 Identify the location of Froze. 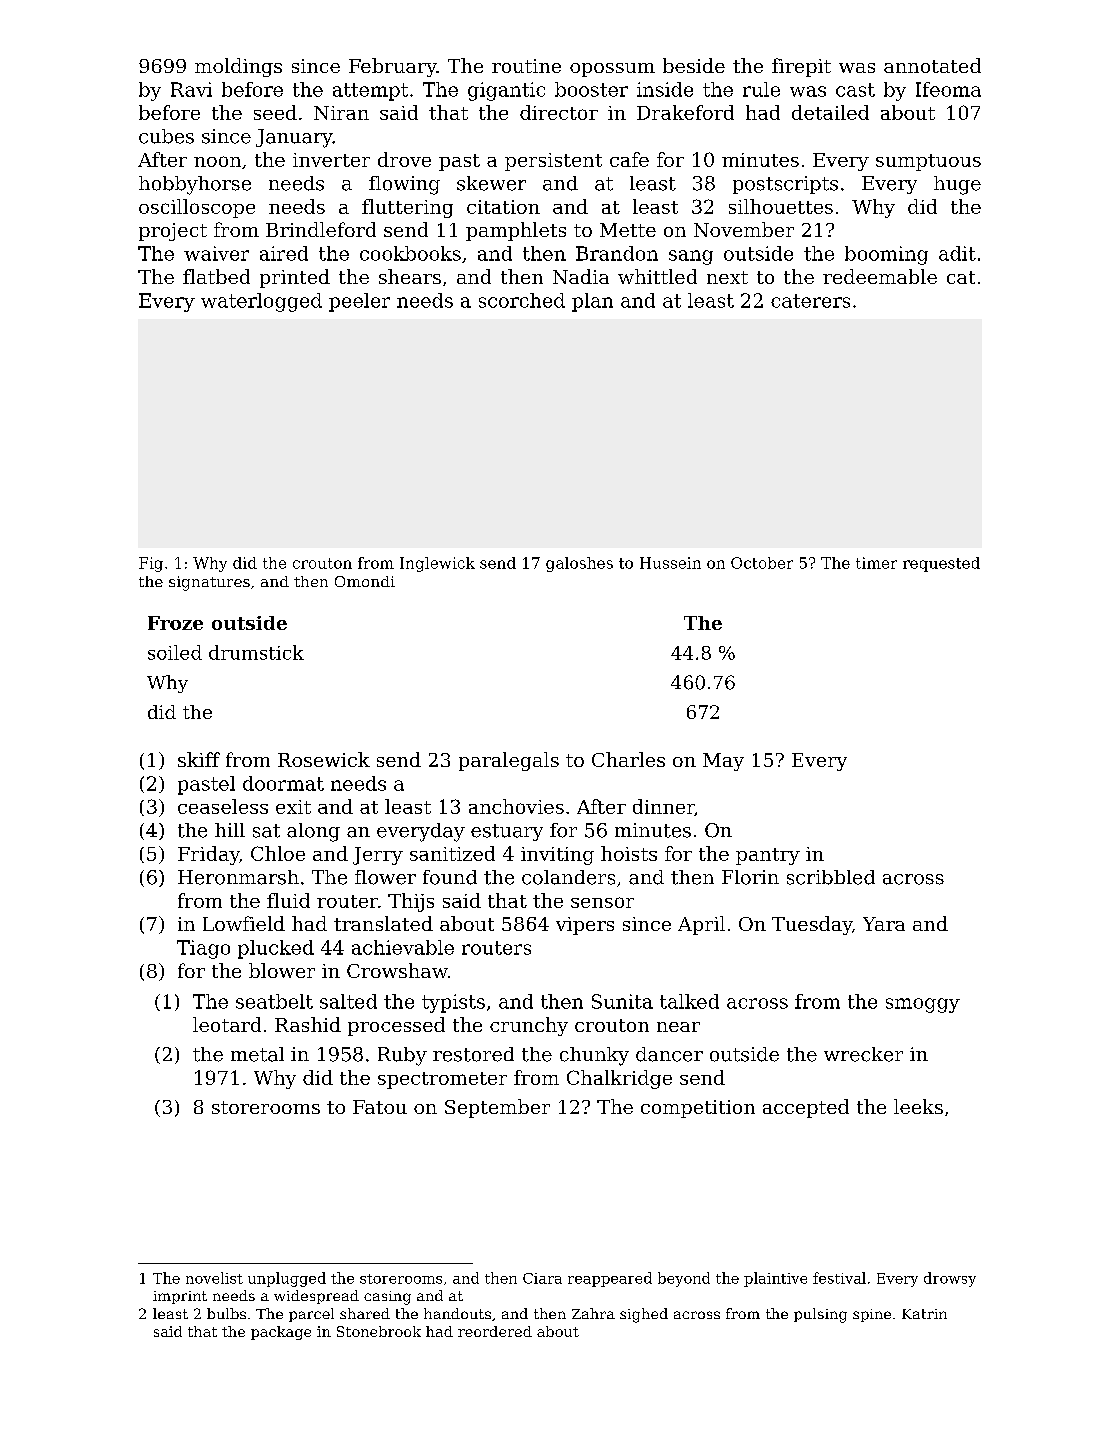
(175, 623).
